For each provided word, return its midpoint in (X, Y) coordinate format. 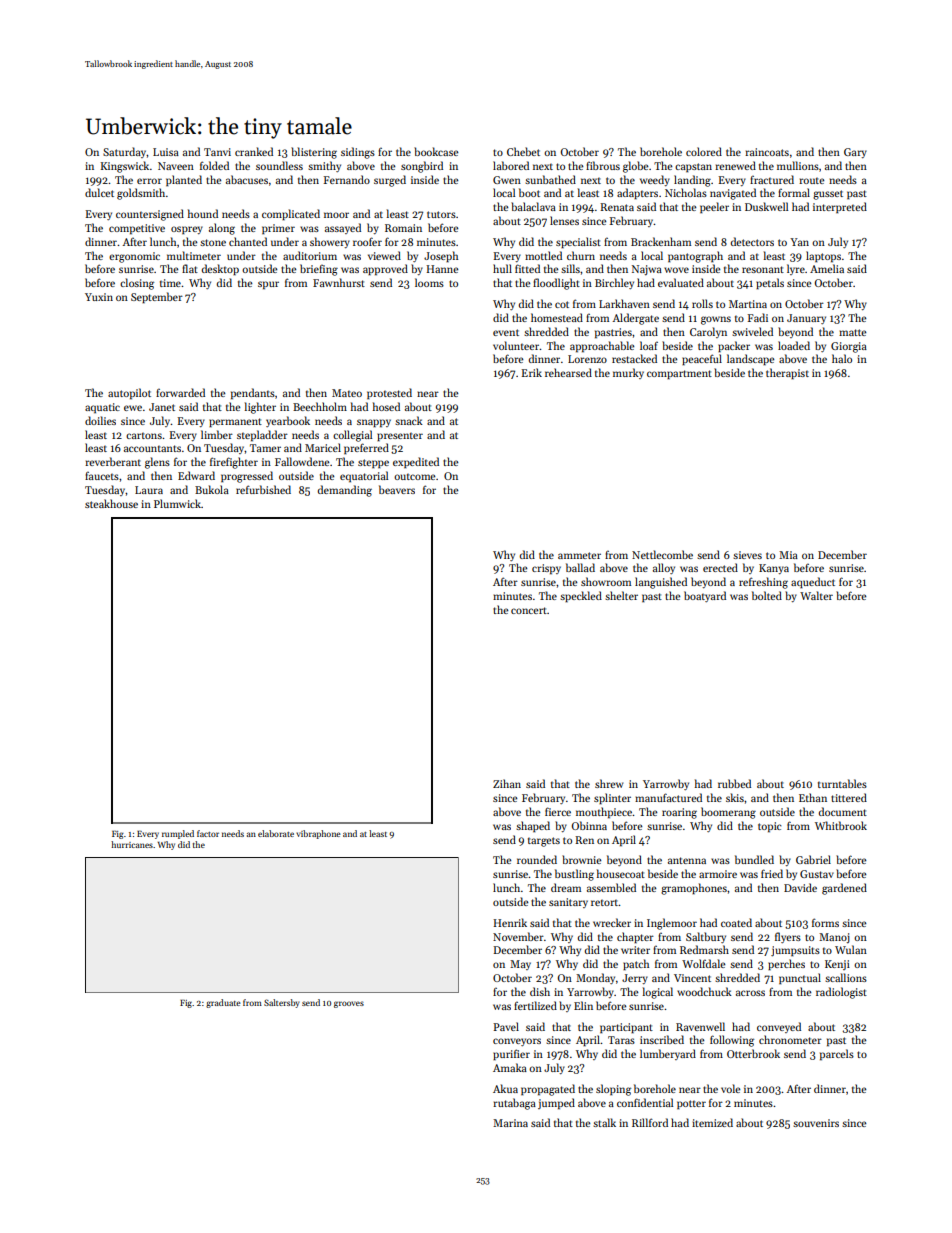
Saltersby (282, 1003)
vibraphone (318, 834)
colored (704, 151)
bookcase (436, 151)
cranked (254, 151)
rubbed (734, 783)
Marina (510, 1123)
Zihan (507, 783)
